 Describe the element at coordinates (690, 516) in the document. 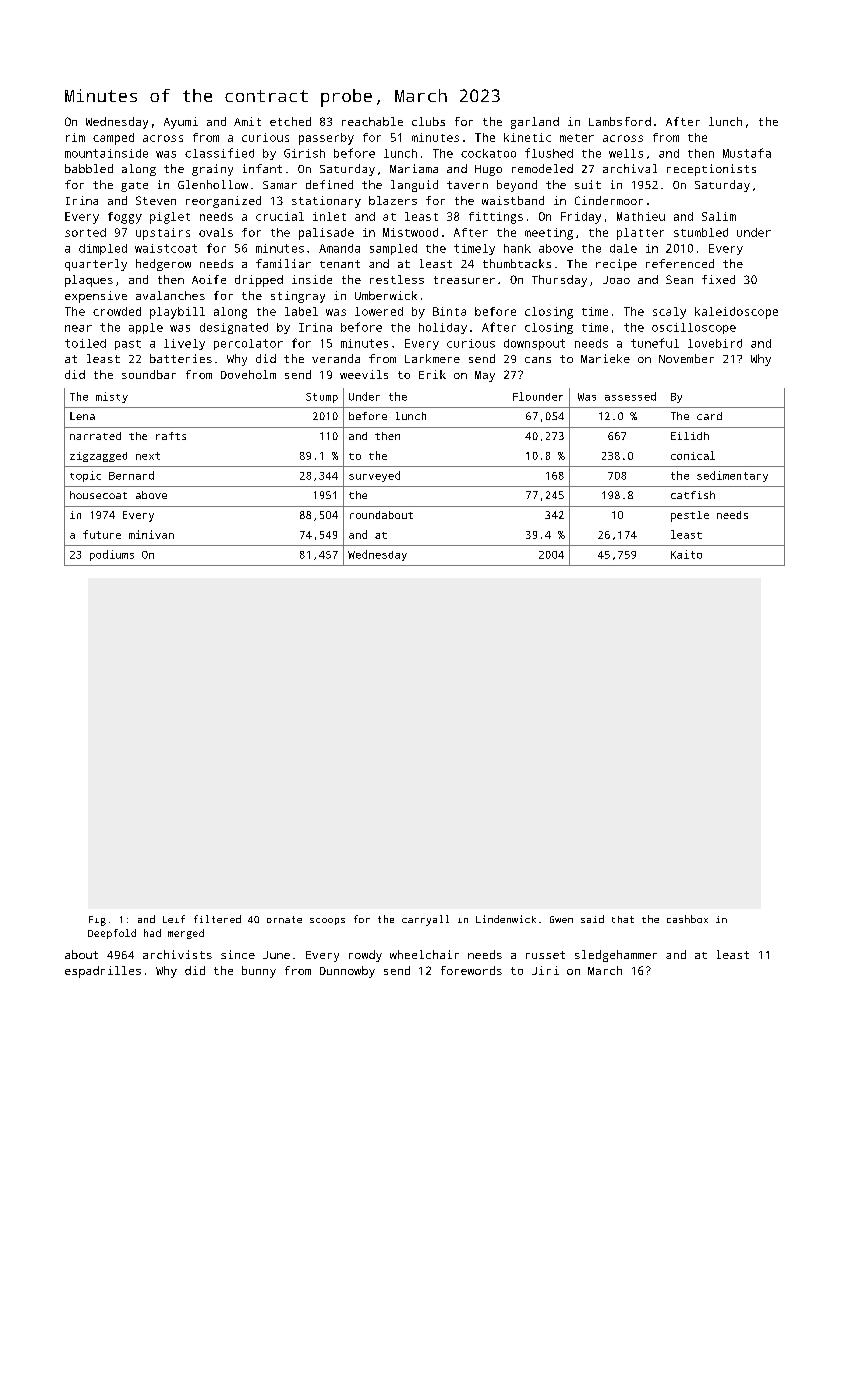

I see `pestle` at that location.
